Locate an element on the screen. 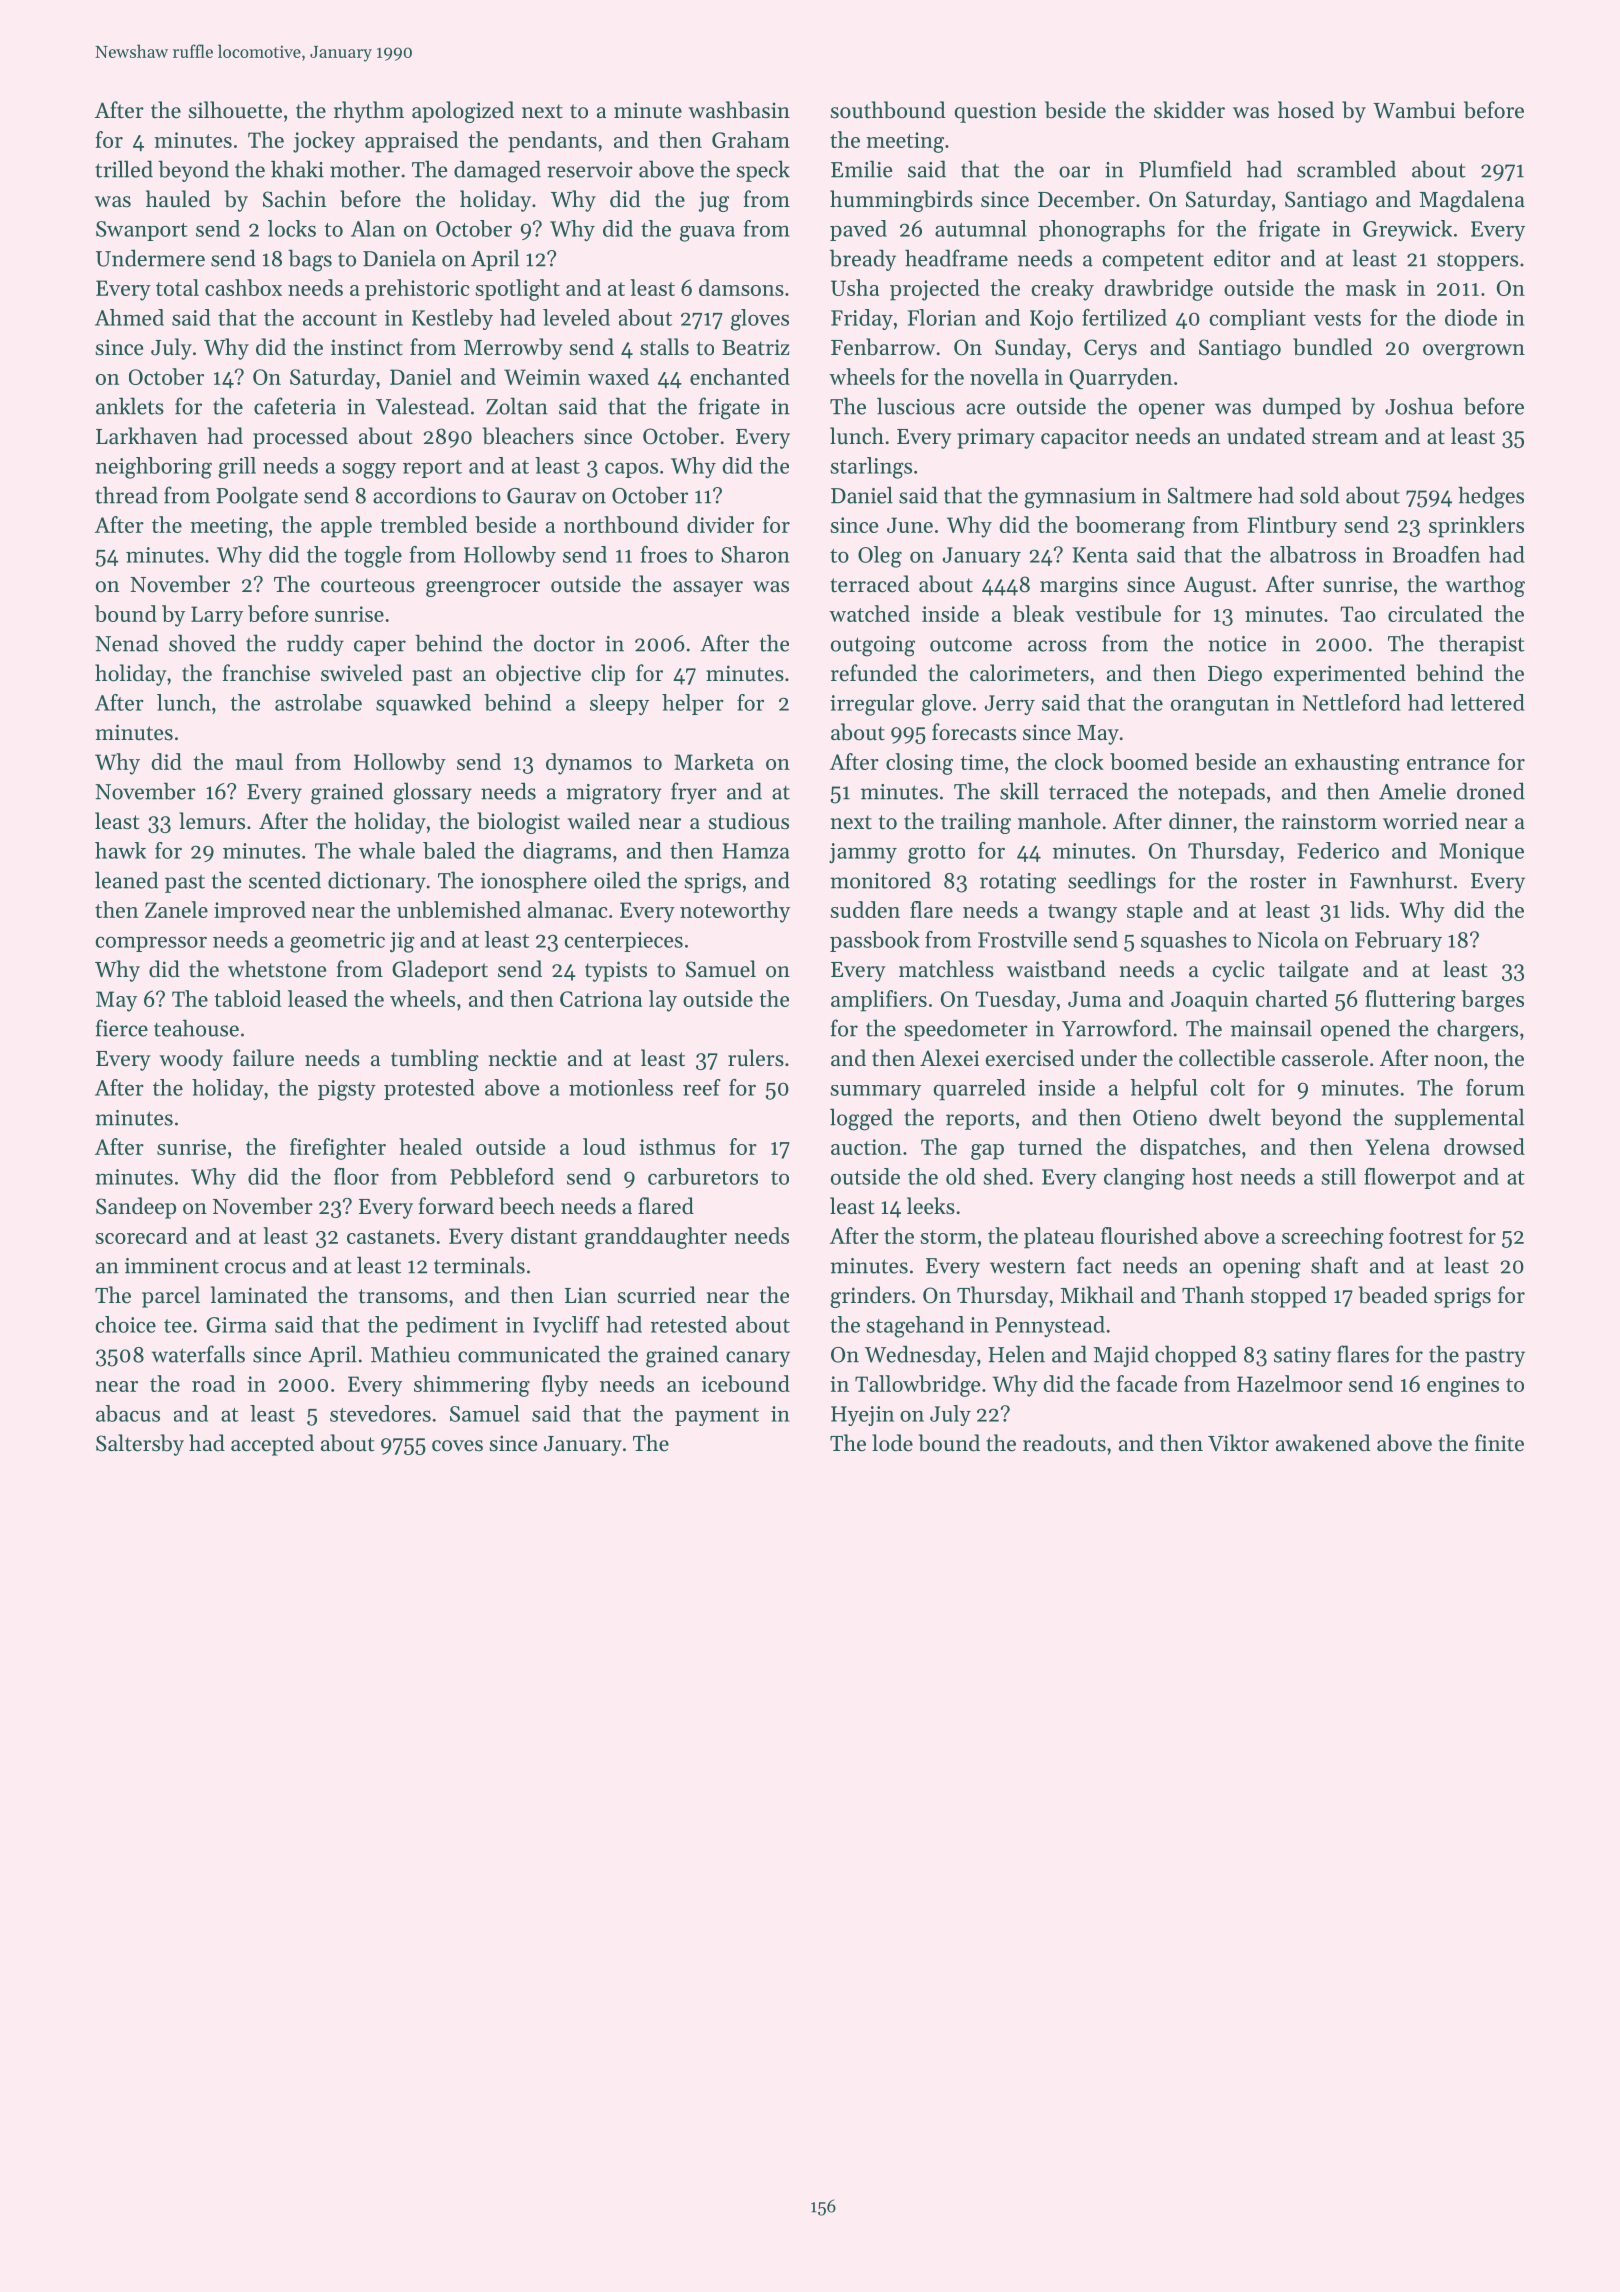  question is located at coordinates (996, 112).
